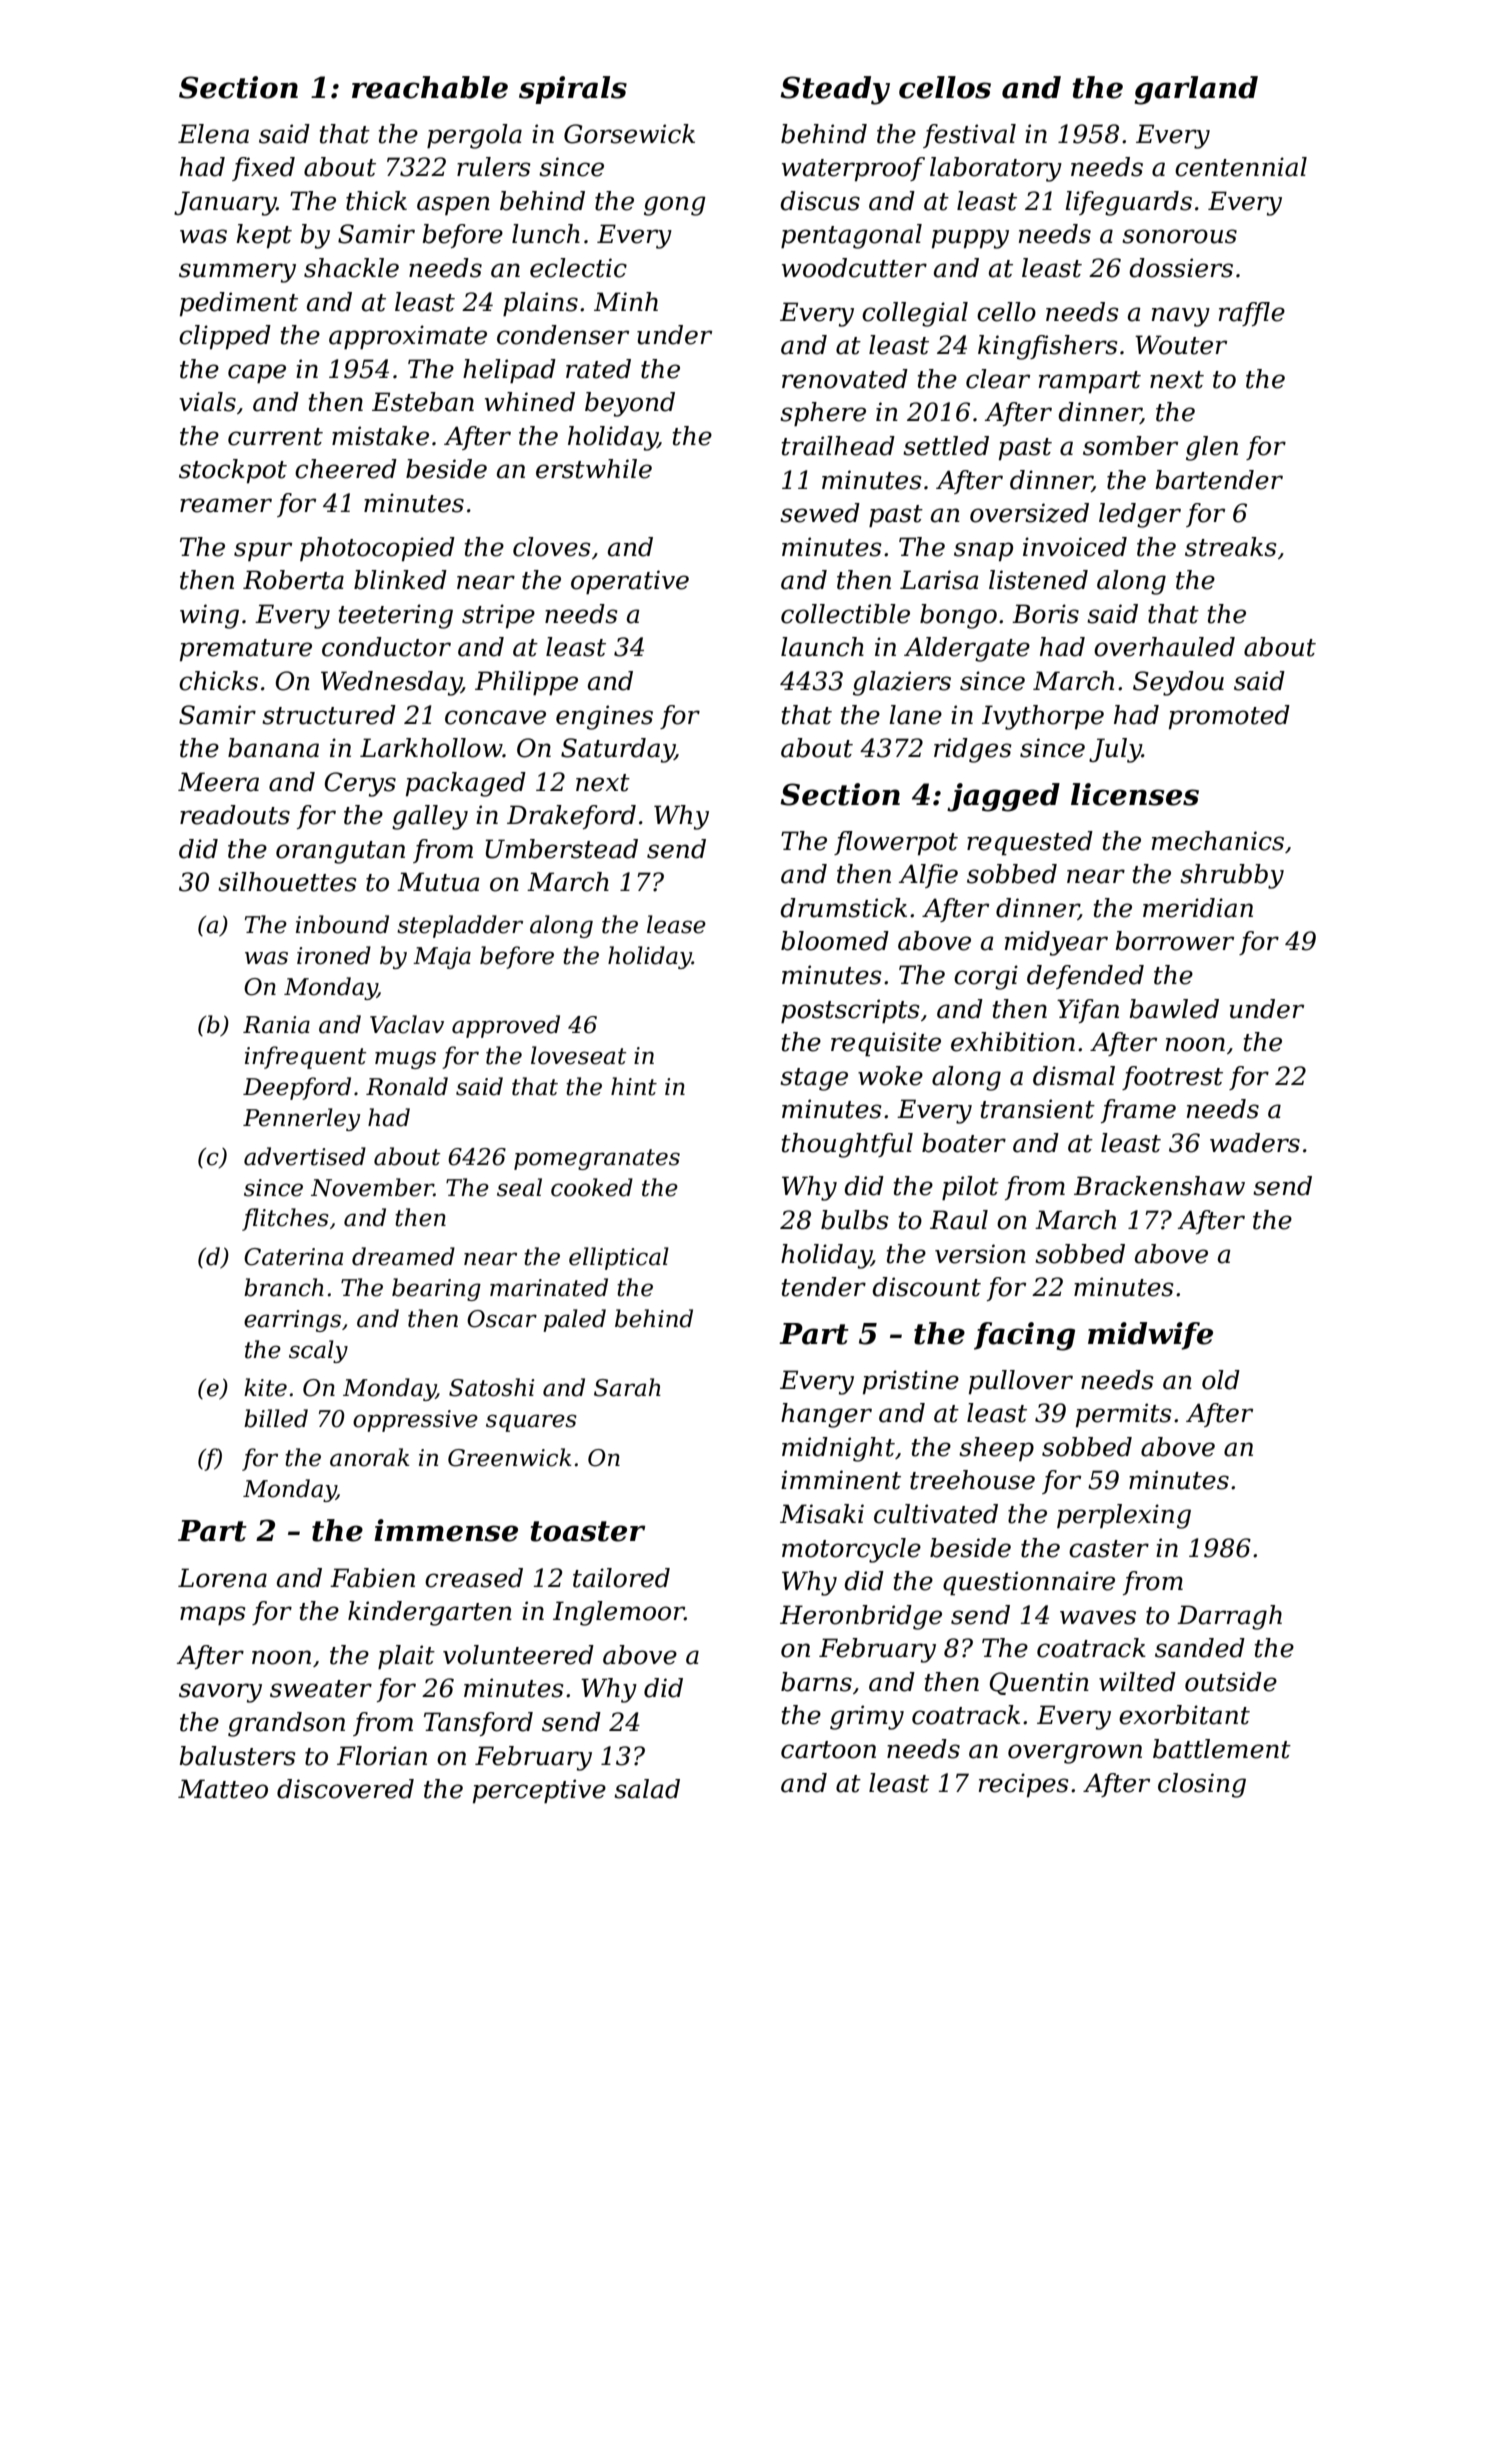  I want to click on kingfishers, so click(1048, 347).
